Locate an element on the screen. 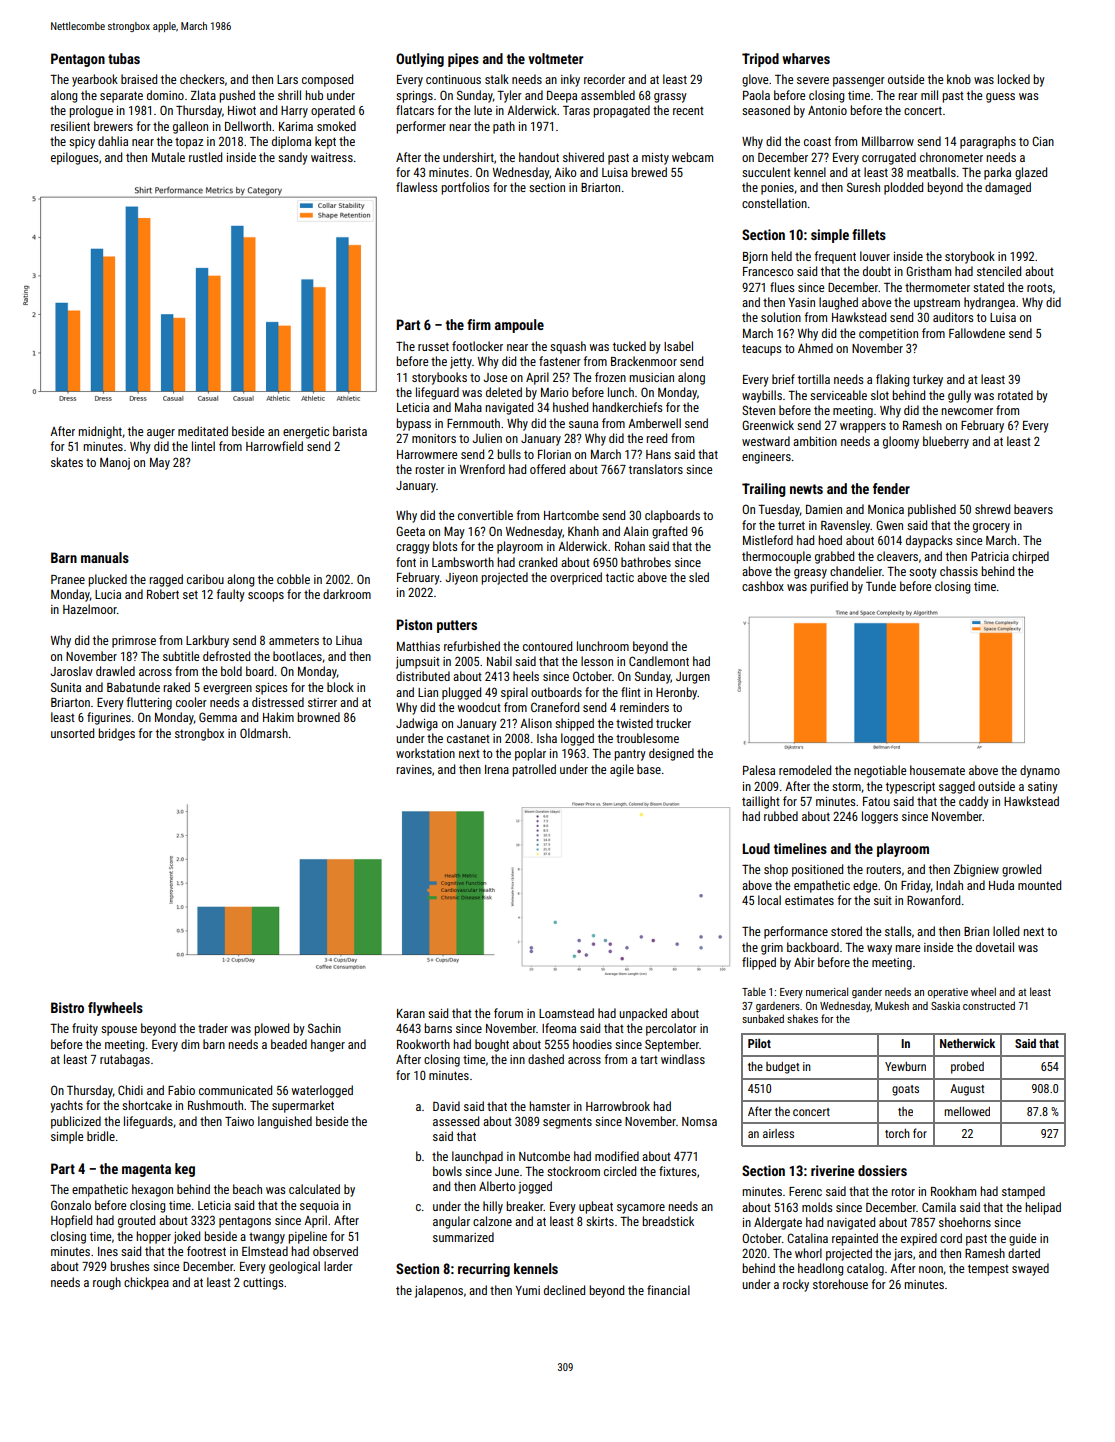 This screenshot has width=1115, height=1442. rustled is located at coordinates (205, 157).
